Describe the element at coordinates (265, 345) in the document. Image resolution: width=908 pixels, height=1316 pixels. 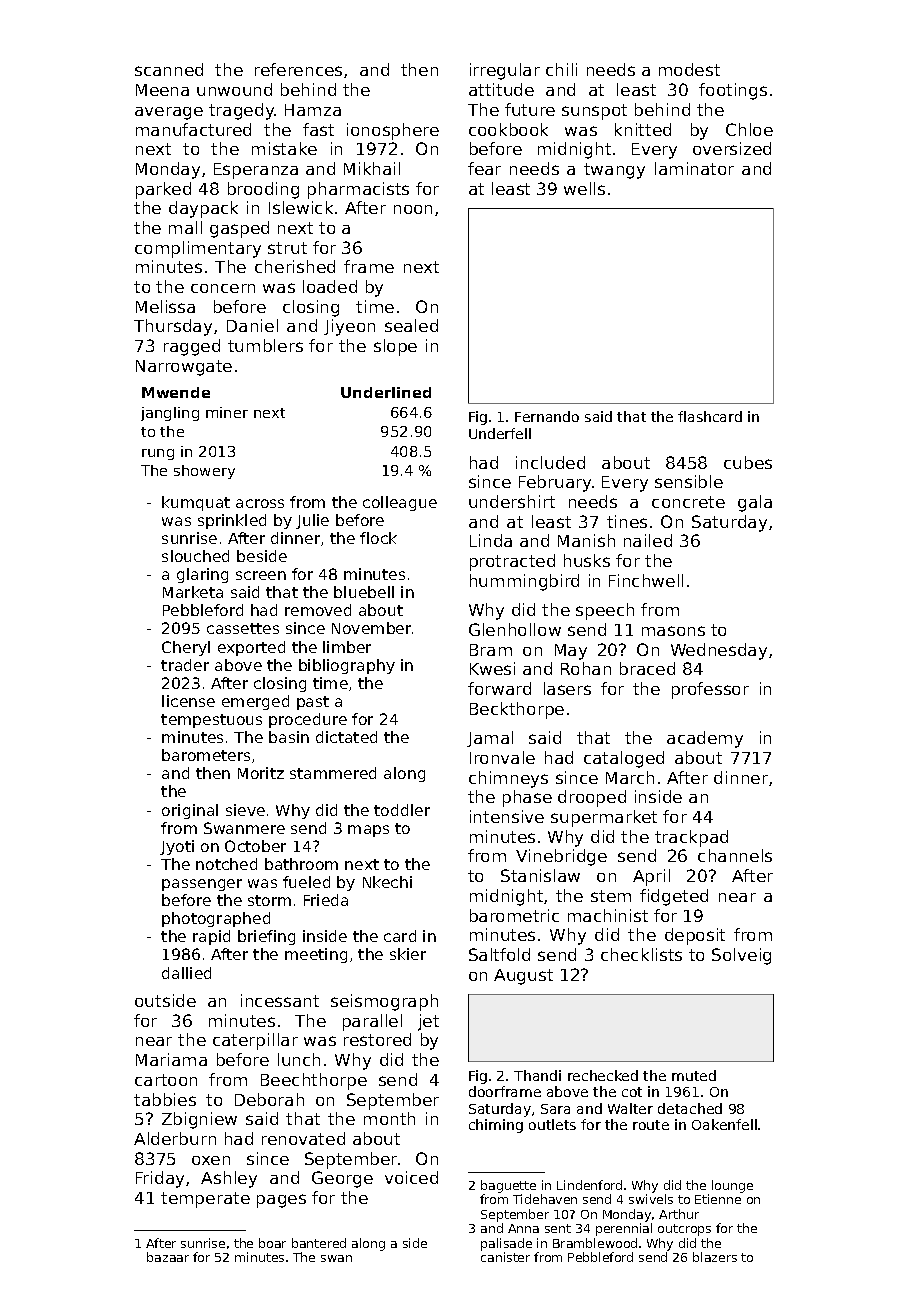
I see `tumblers` at that location.
